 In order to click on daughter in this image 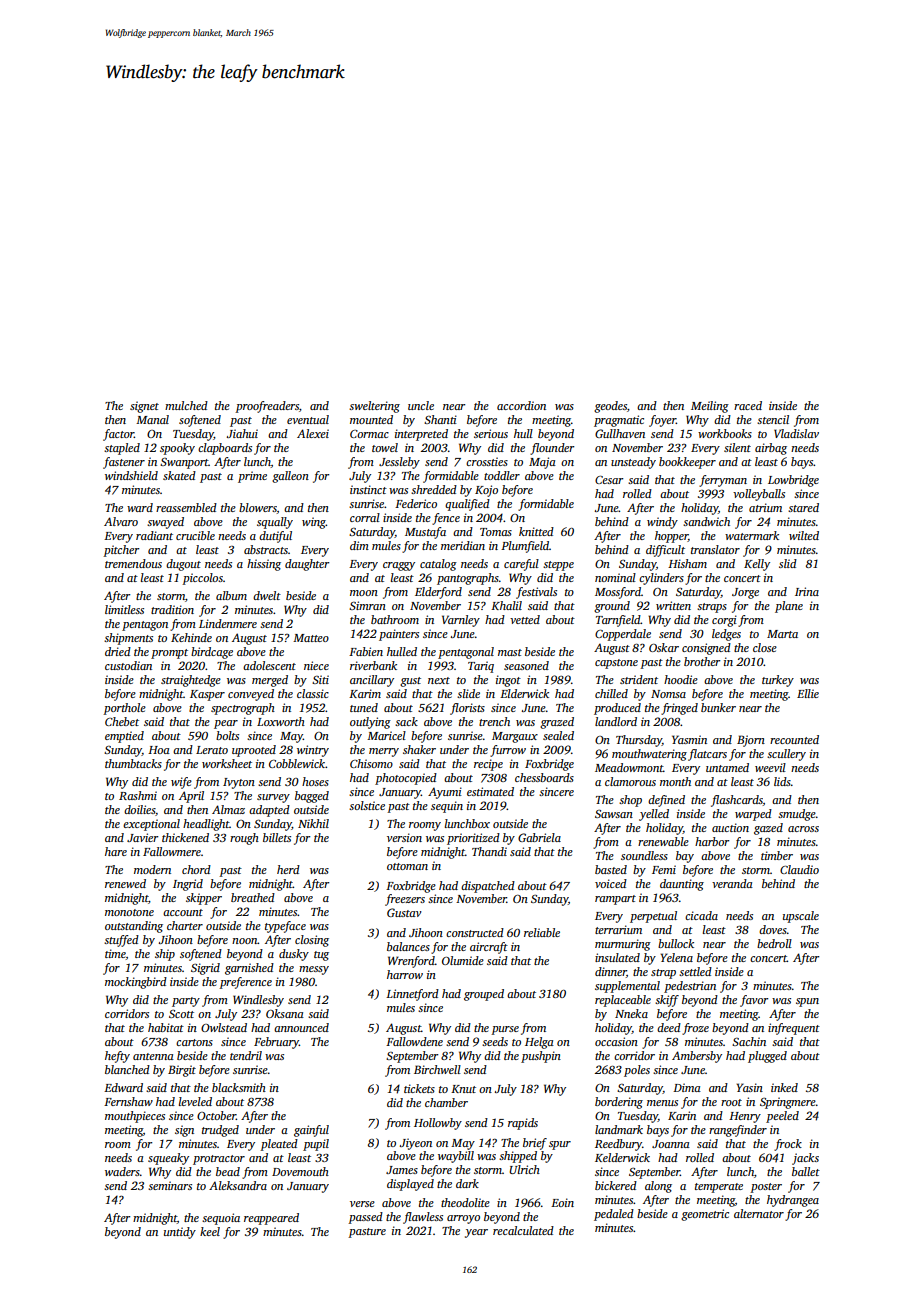, I will do `click(307, 565)`.
